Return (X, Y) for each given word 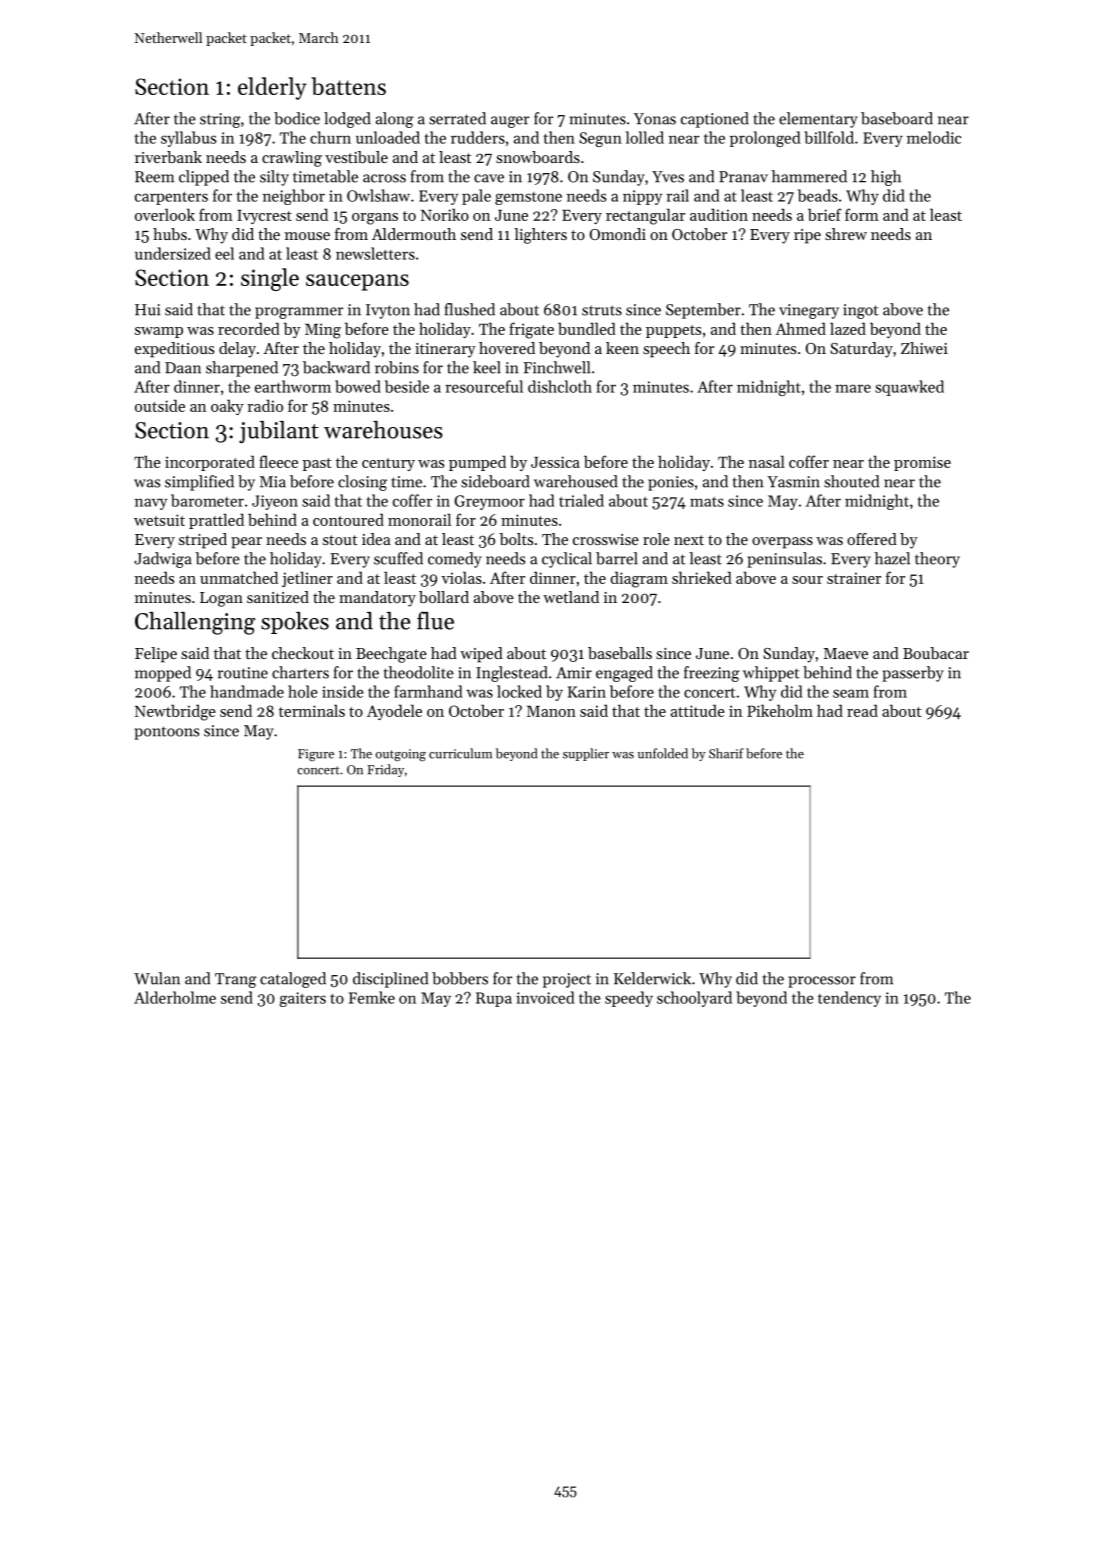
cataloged (293, 980)
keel (487, 367)
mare (853, 388)
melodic (934, 137)
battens (348, 86)
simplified (199, 483)
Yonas (655, 119)
